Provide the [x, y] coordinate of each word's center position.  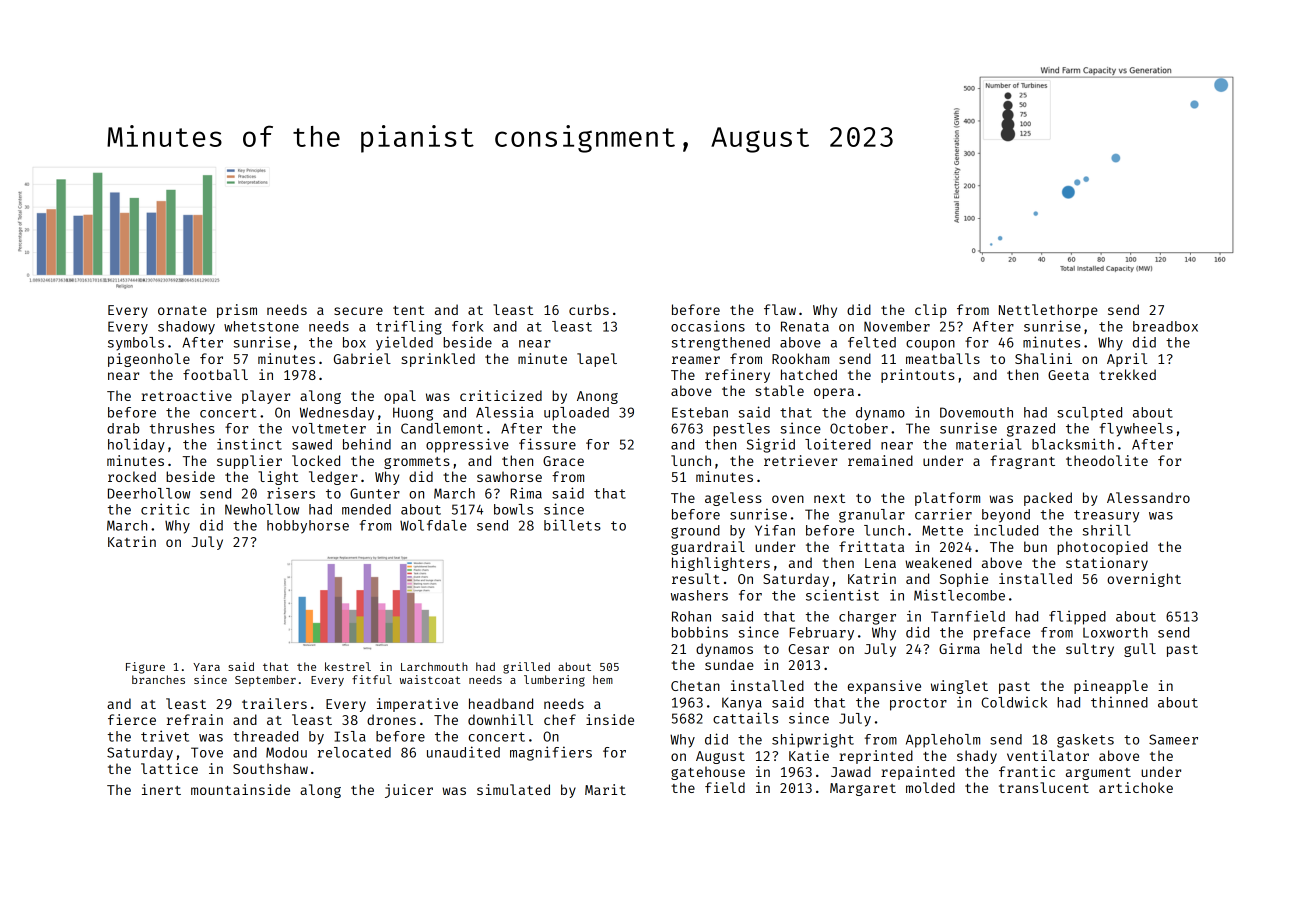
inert [161, 789]
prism [237, 311]
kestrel [348, 666]
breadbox [1165, 326]
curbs [589, 309]
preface [1002, 634]
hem [603, 679]
